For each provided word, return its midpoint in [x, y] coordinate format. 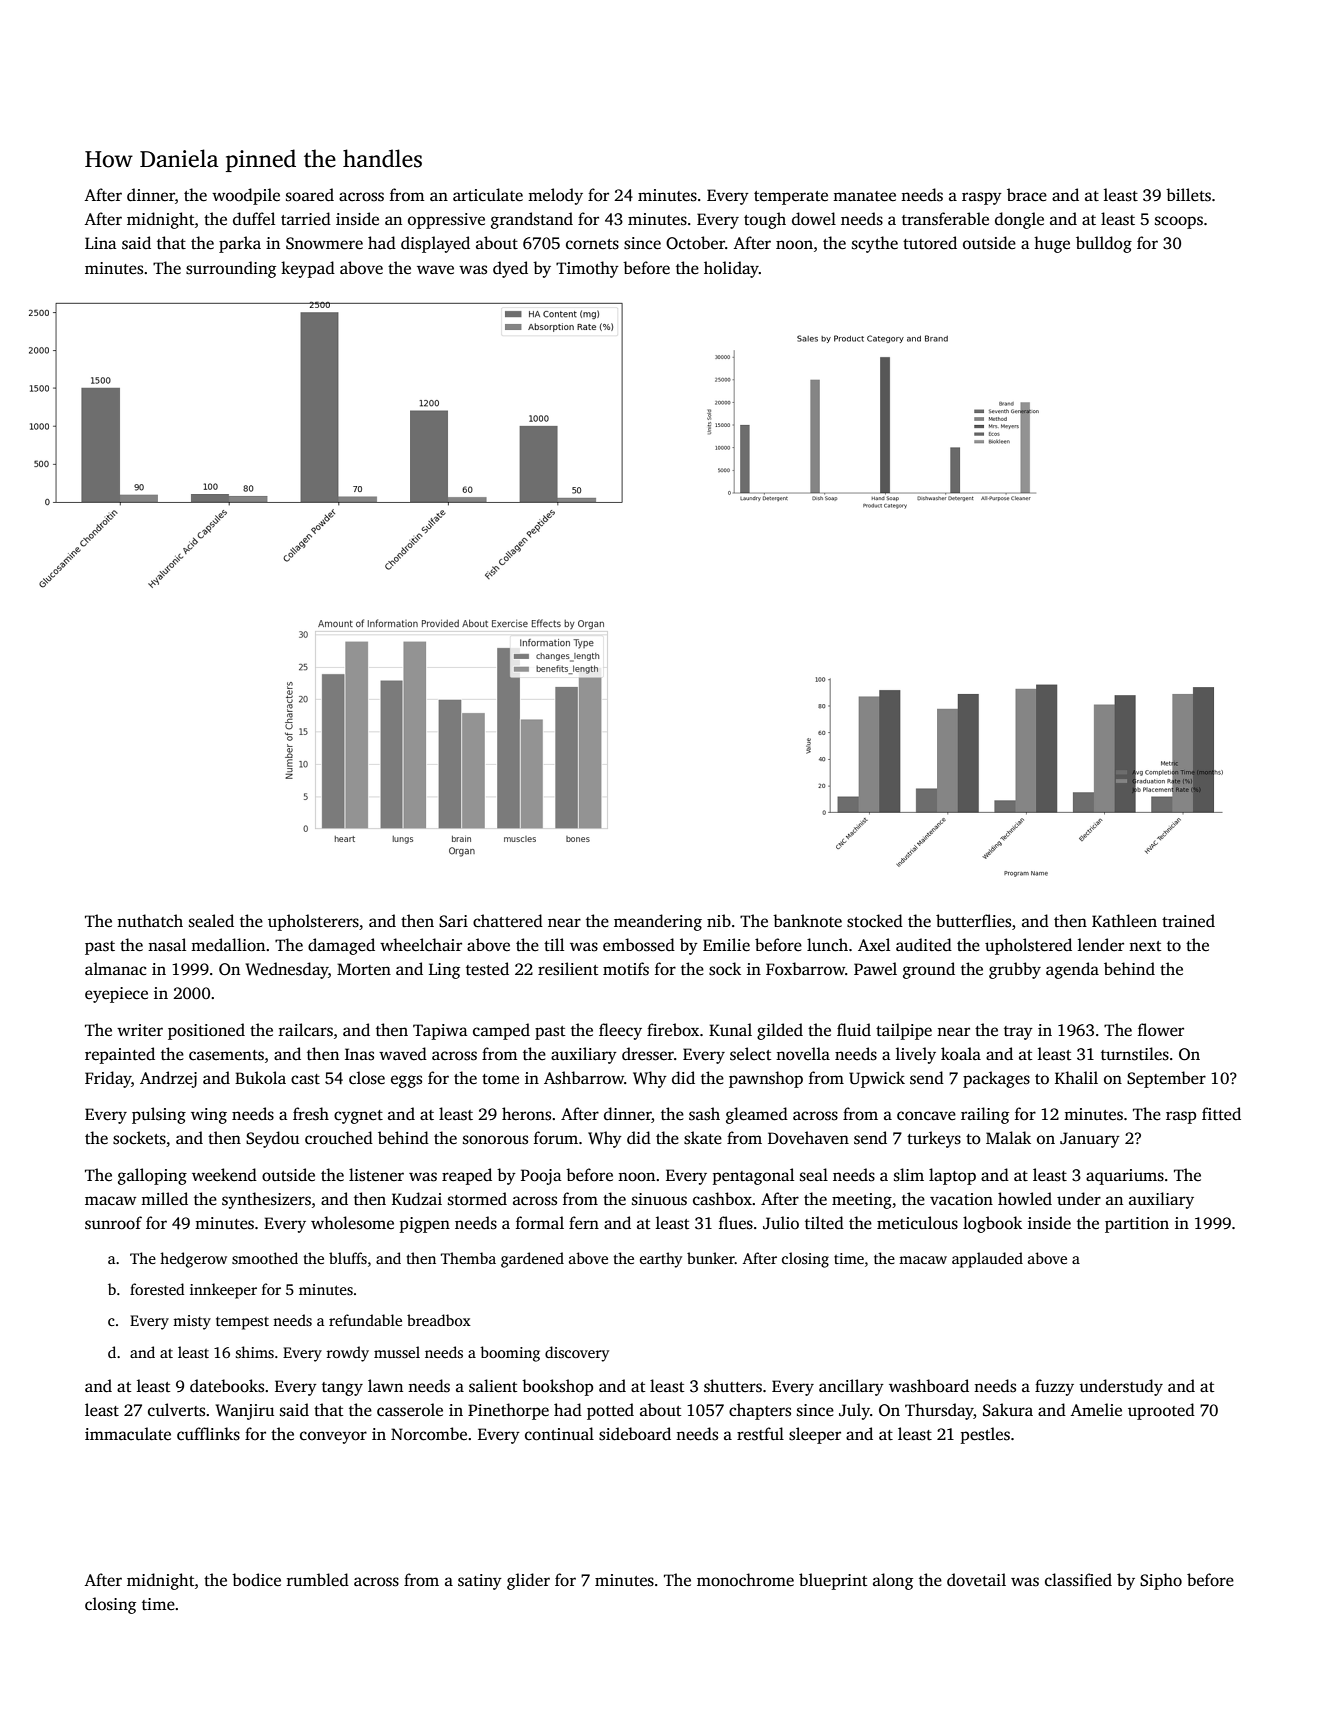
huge [1052, 244]
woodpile [246, 196]
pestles [985, 1435]
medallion [228, 945]
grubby [1015, 970]
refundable [365, 1320]
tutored [930, 243]
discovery [577, 1354]
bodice [256, 1580]
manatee [864, 196]
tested [487, 969]
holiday [731, 269]
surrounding [231, 269]
